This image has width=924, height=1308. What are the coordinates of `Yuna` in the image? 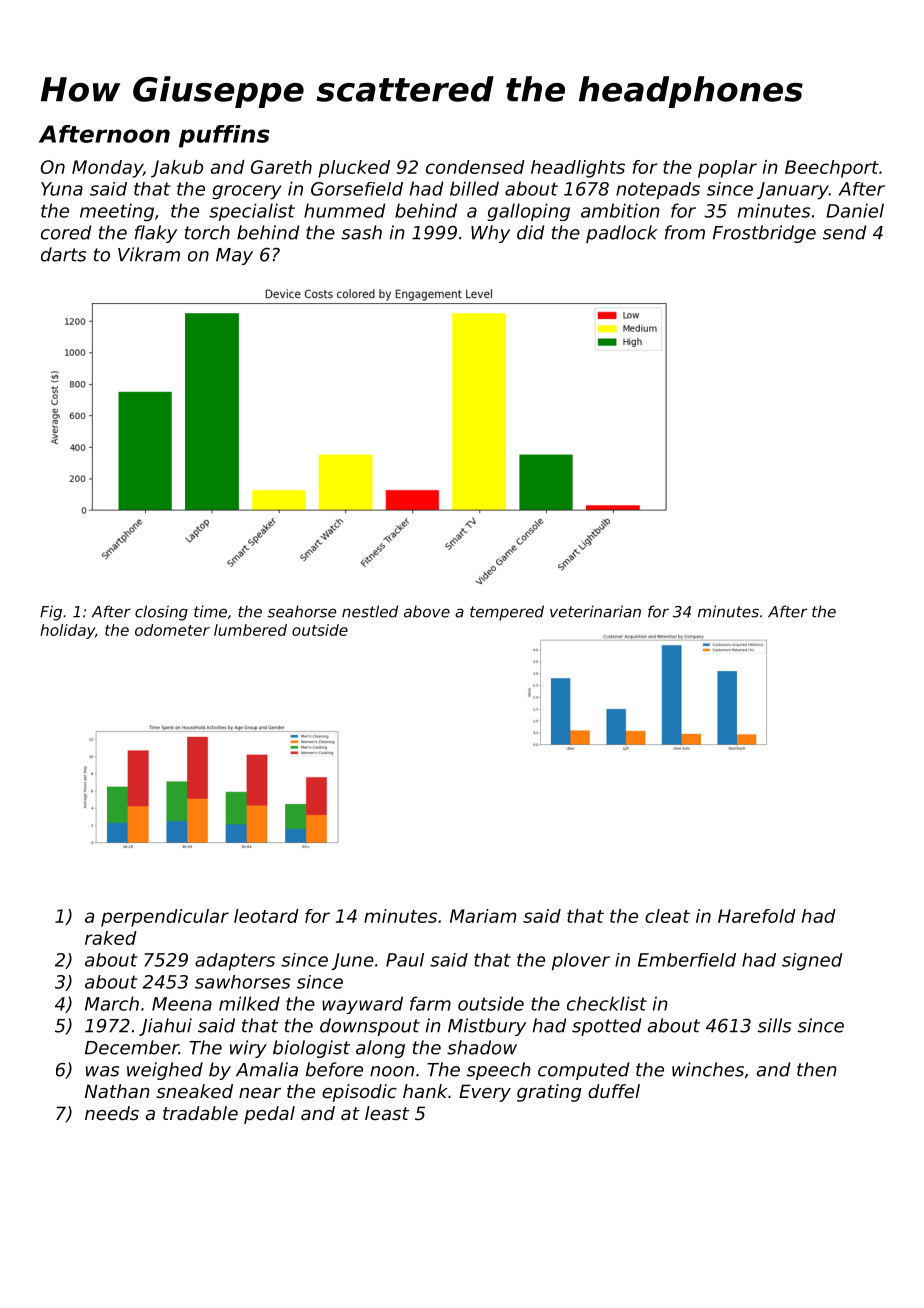 It's located at (62, 189).
